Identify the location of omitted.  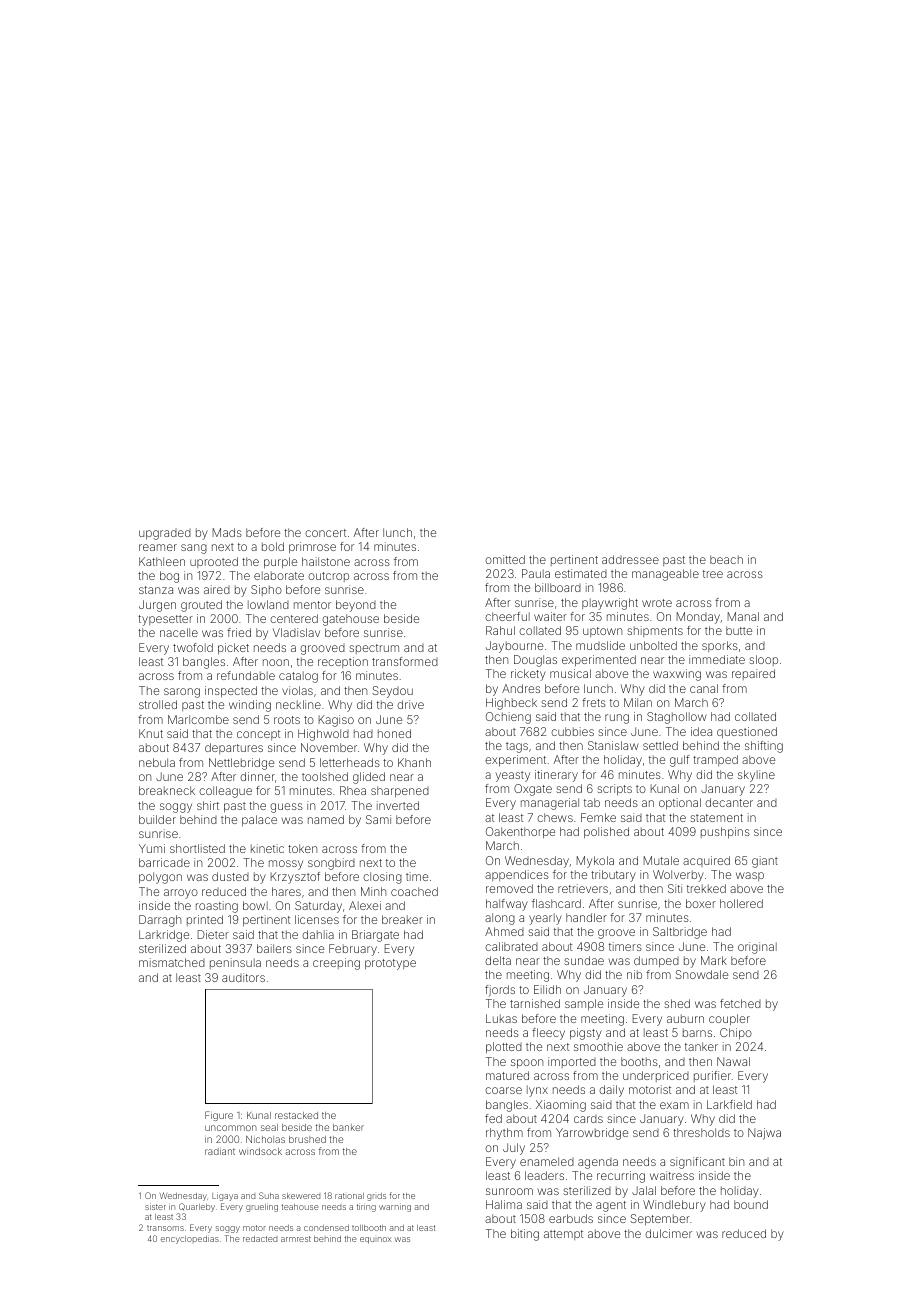
(505, 559).
